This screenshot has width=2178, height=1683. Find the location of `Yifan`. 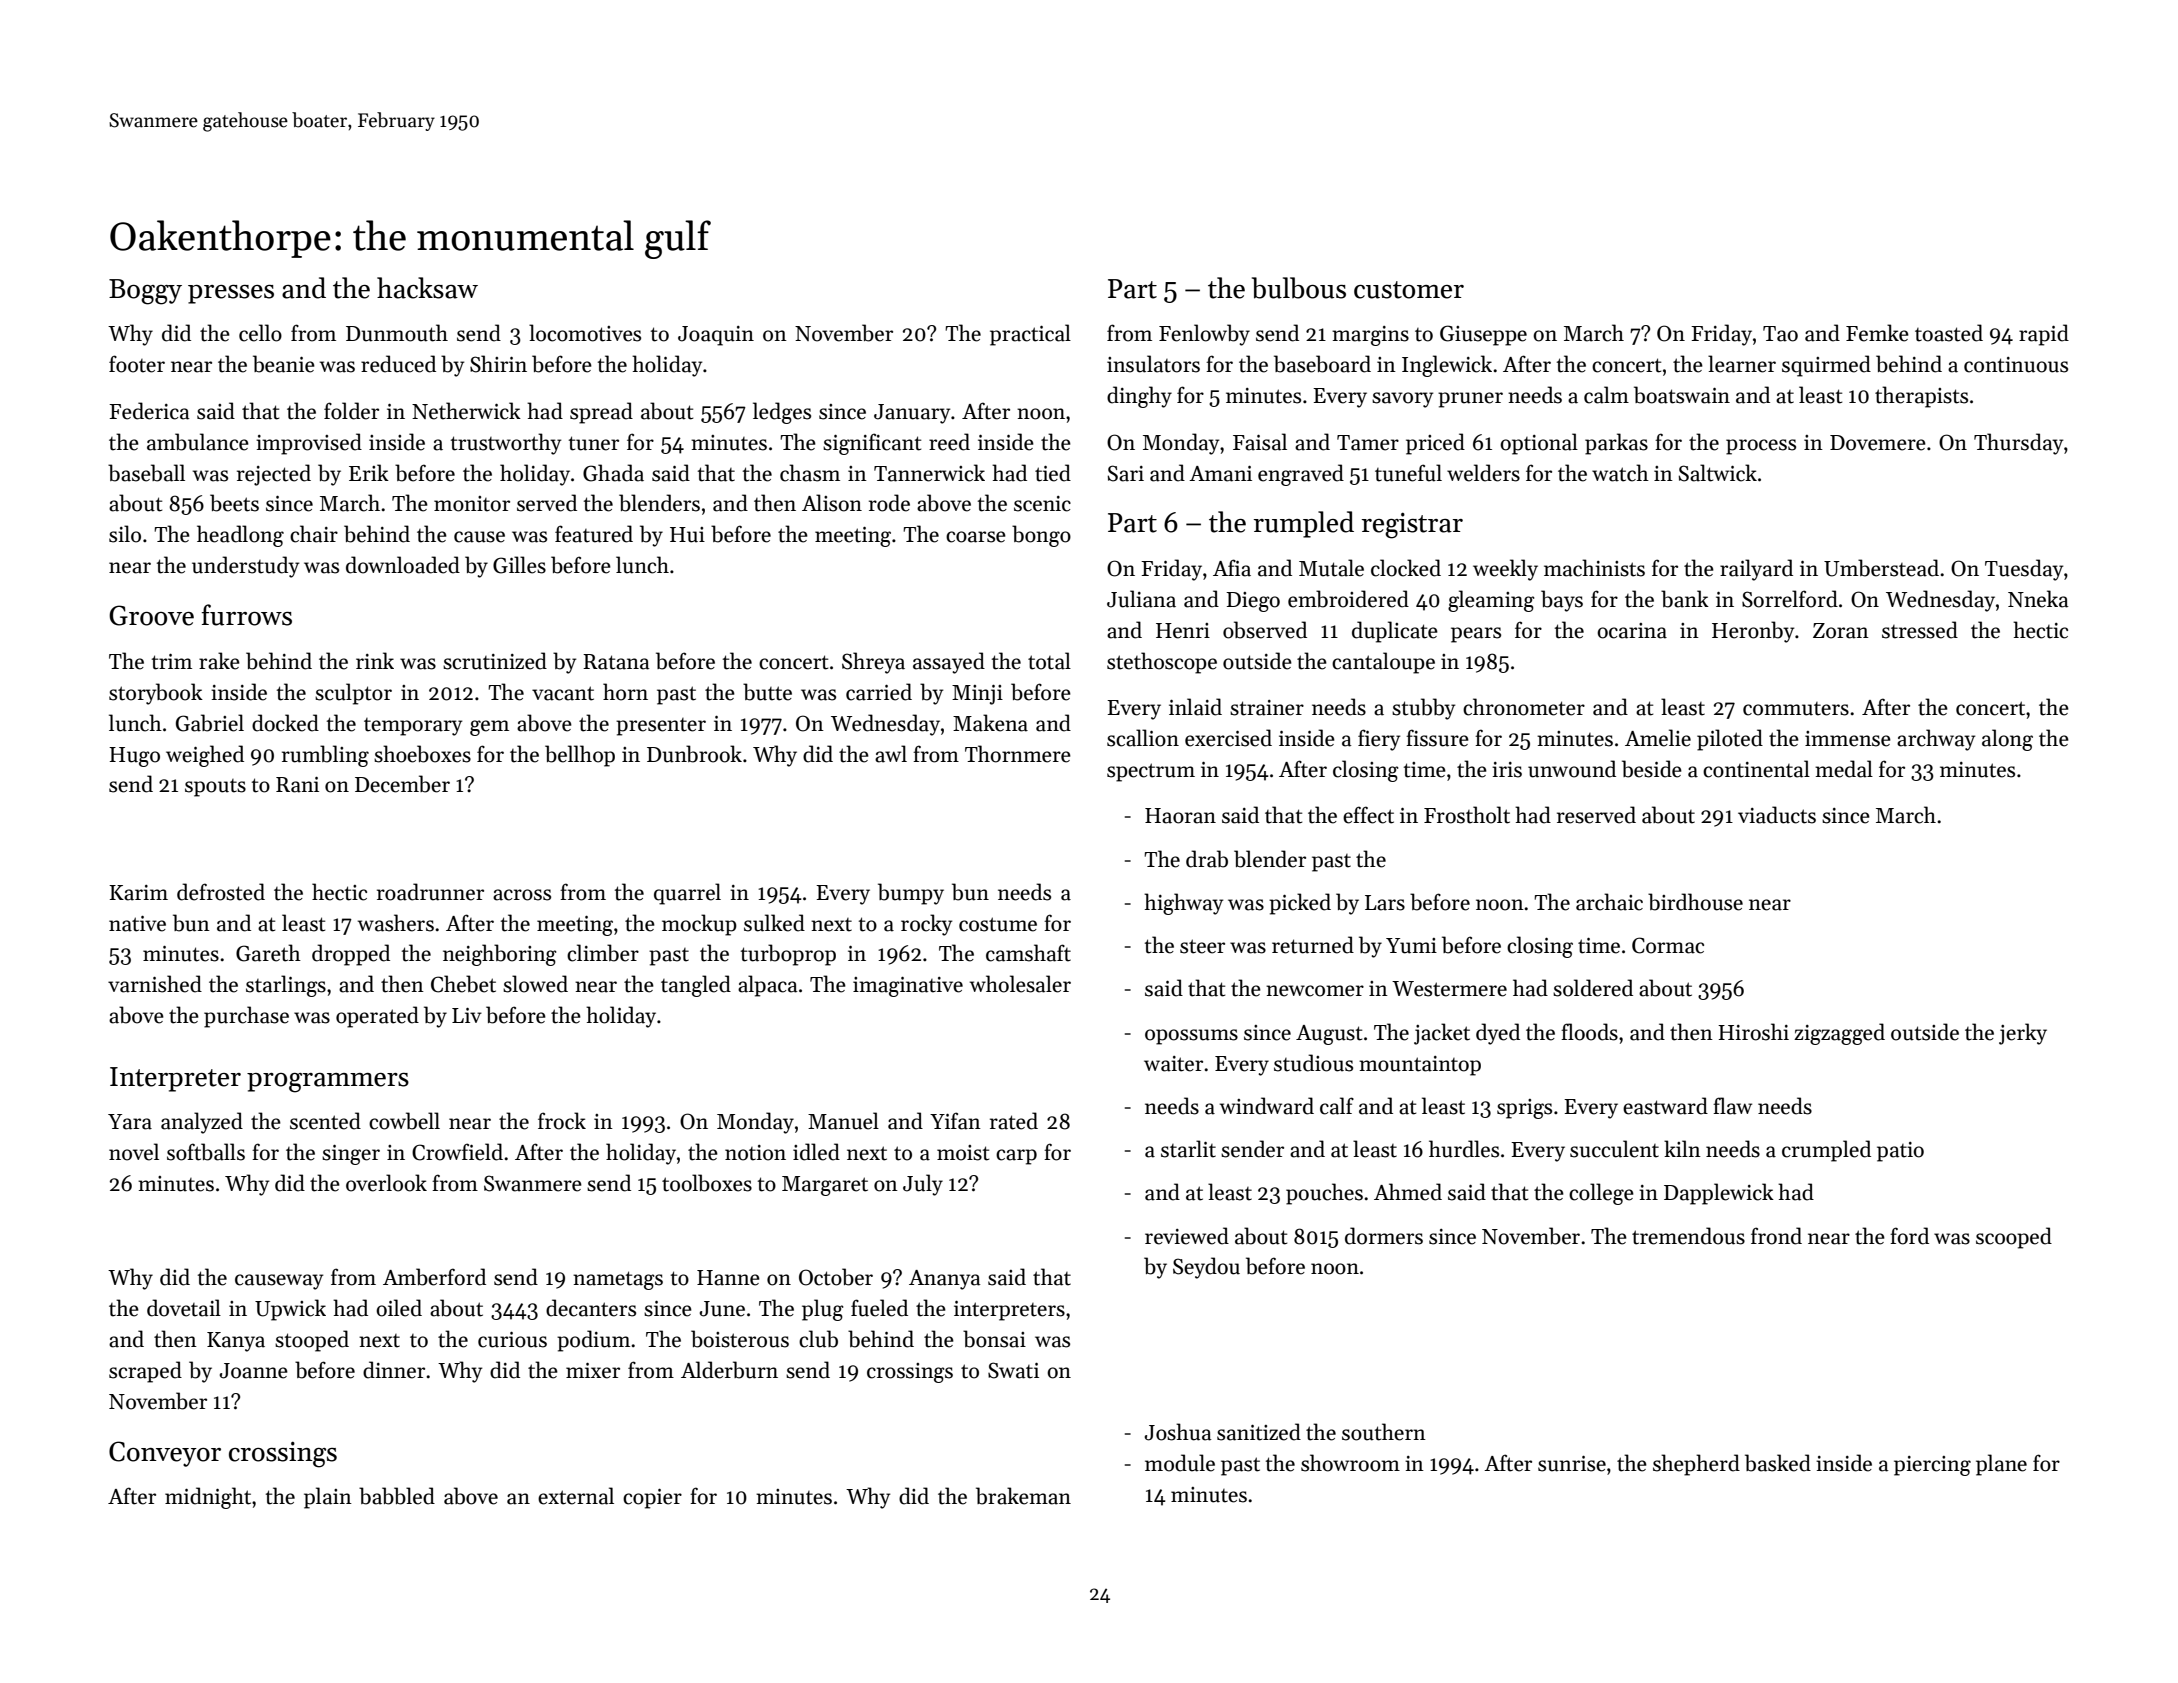

Yifan is located at coordinates (955, 1121).
